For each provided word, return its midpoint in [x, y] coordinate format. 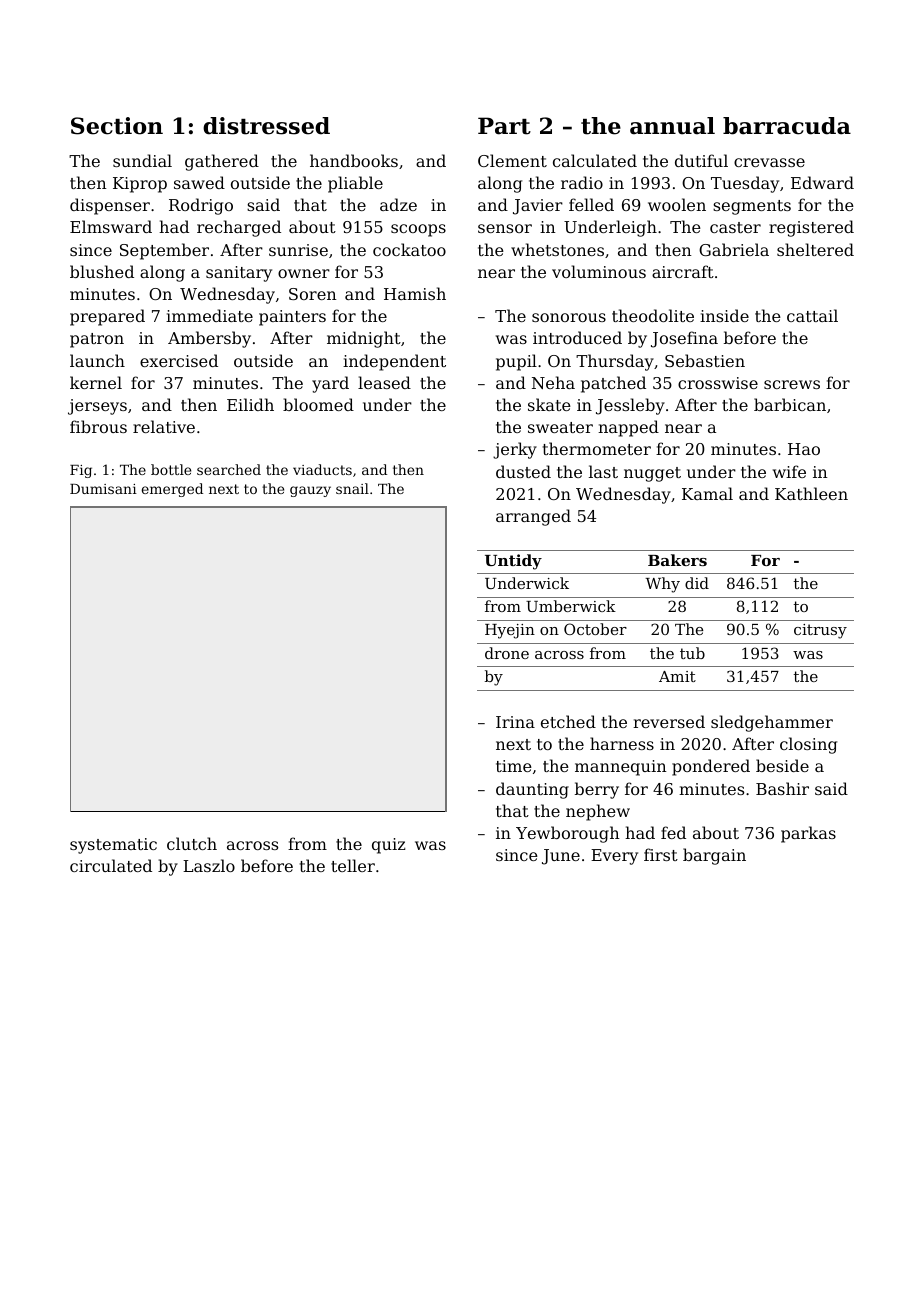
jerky [515, 450]
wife [789, 471]
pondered [711, 767]
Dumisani [103, 489]
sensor [505, 228]
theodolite [653, 315]
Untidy [513, 562]
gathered [222, 162]
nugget [652, 474]
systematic [113, 846]
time [514, 766]
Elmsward [111, 226]
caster [735, 227]
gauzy [310, 491]
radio [582, 182]
